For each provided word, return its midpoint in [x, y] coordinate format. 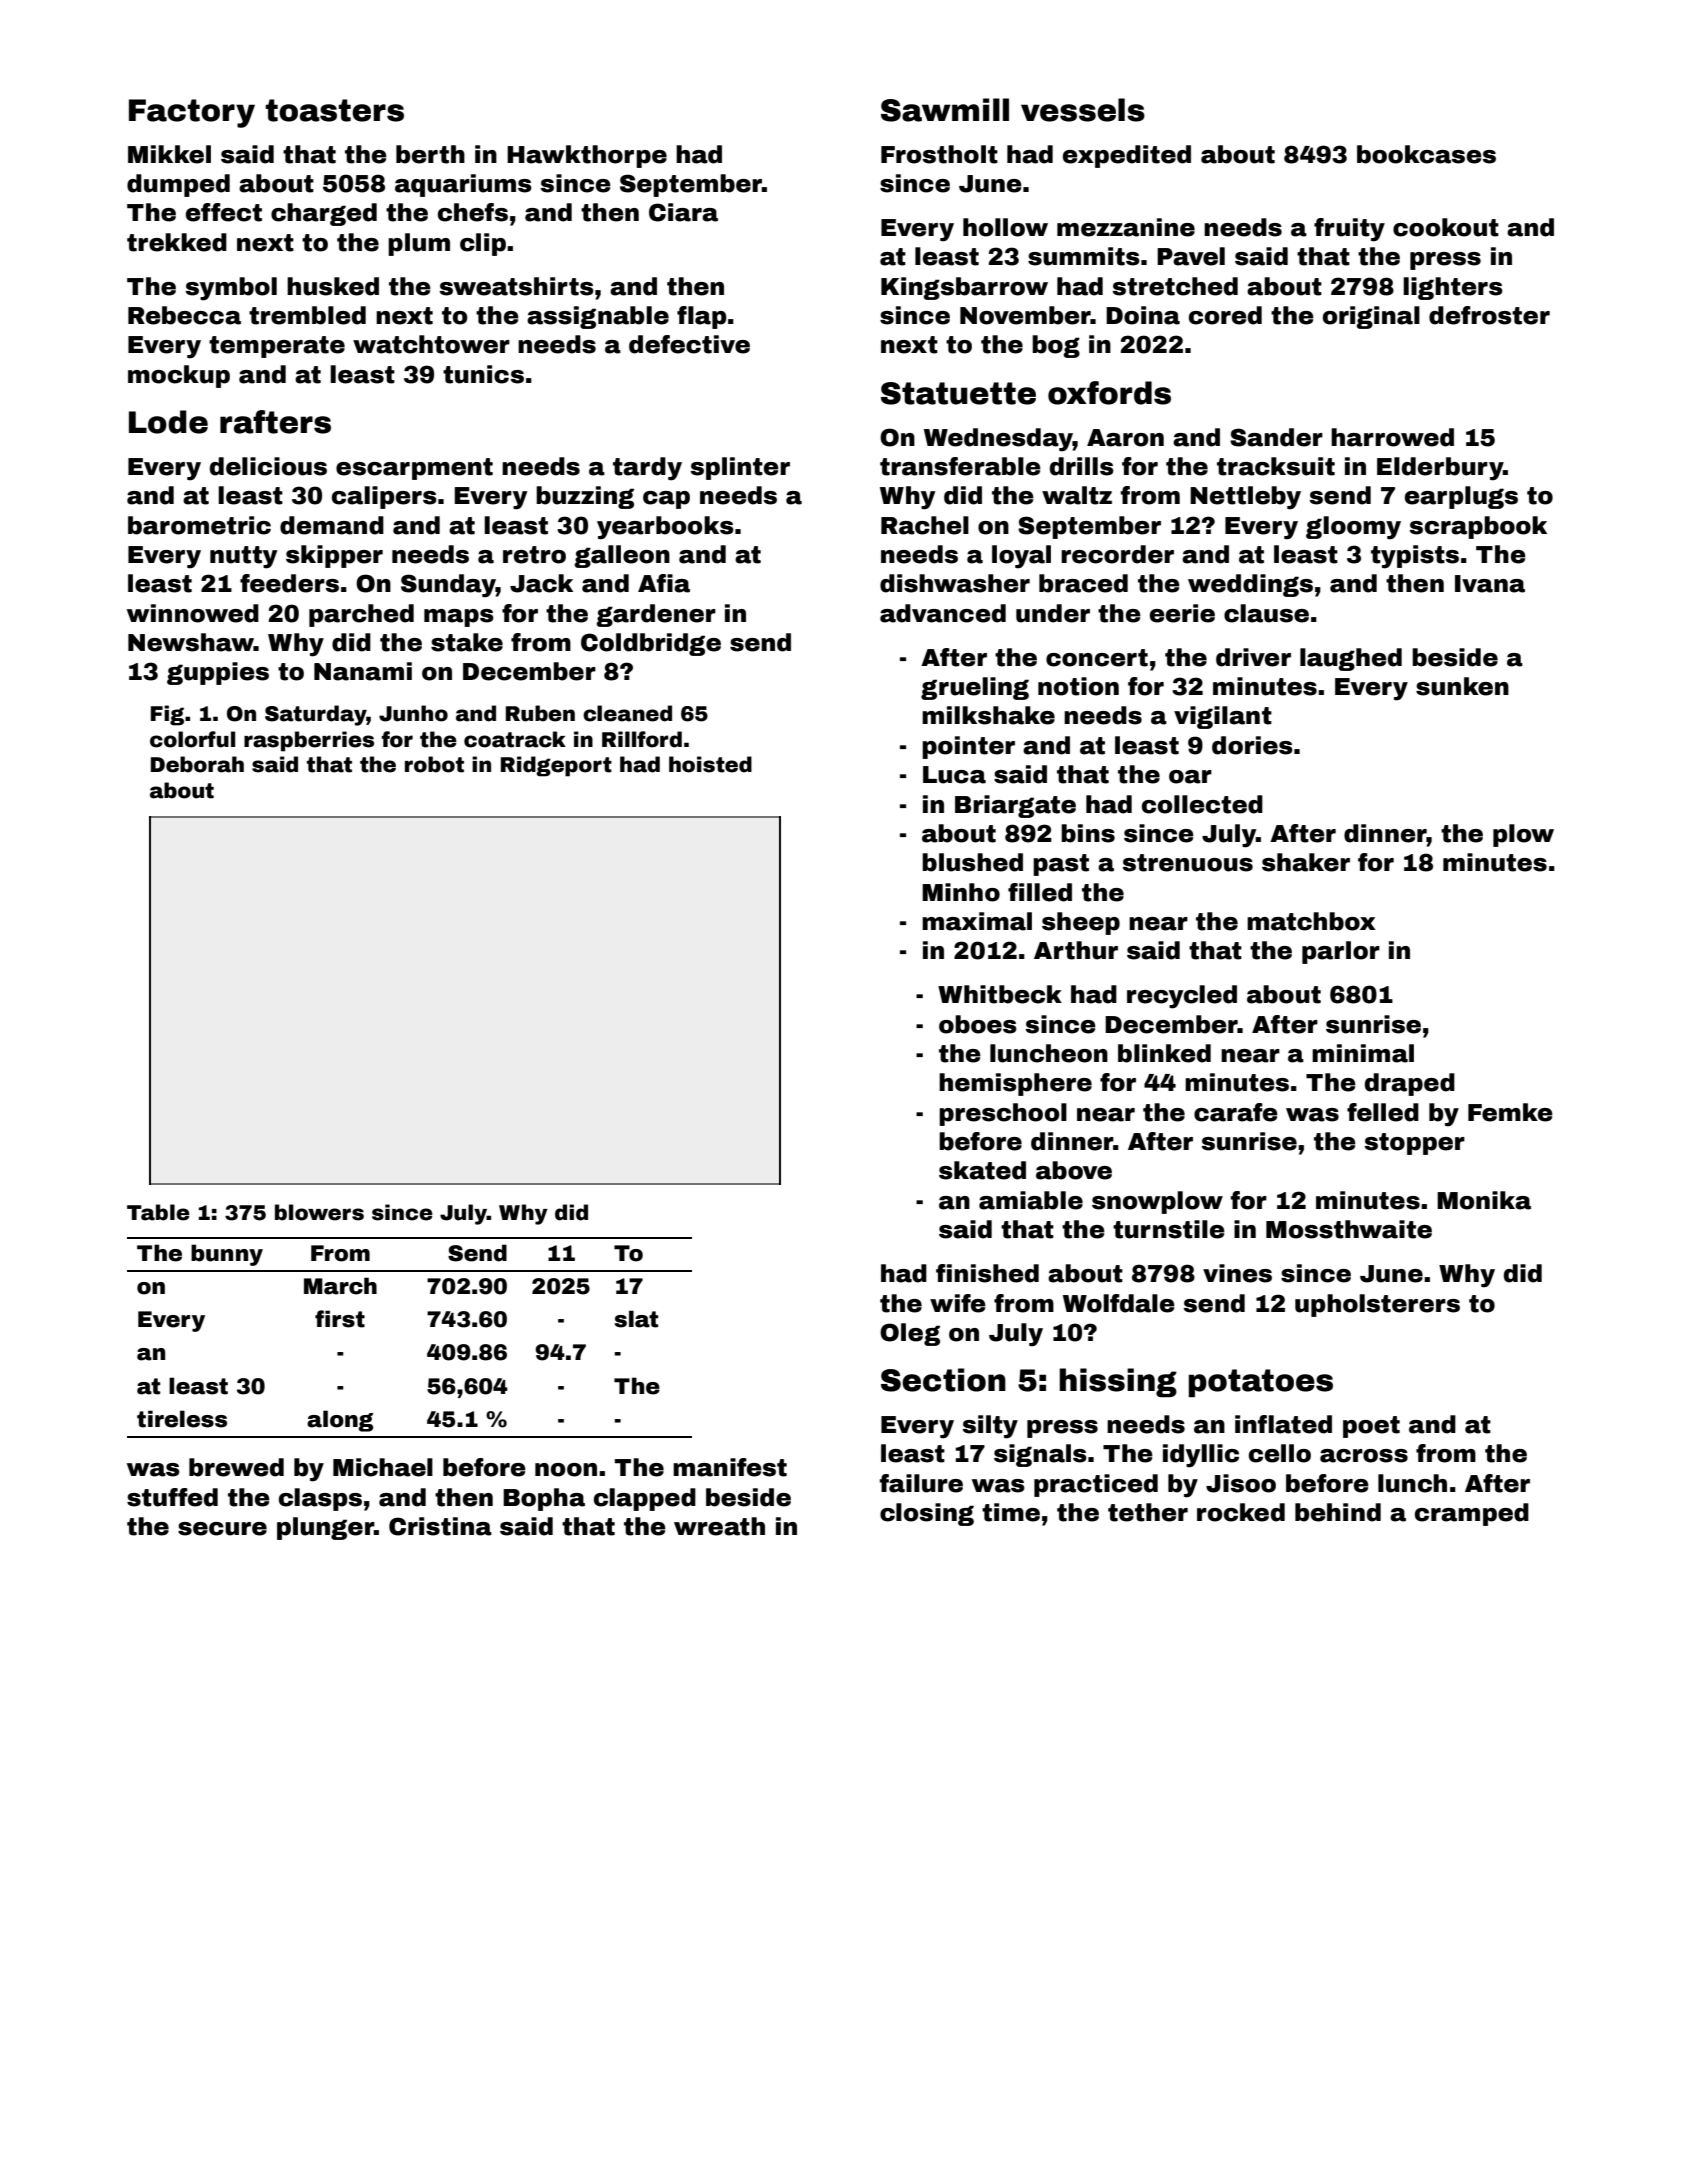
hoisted [710, 764]
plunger [325, 1528]
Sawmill [945, 110]
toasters [334, 110]
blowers [319, 1212]
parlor [1341, 952]
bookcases [1426, 154]
